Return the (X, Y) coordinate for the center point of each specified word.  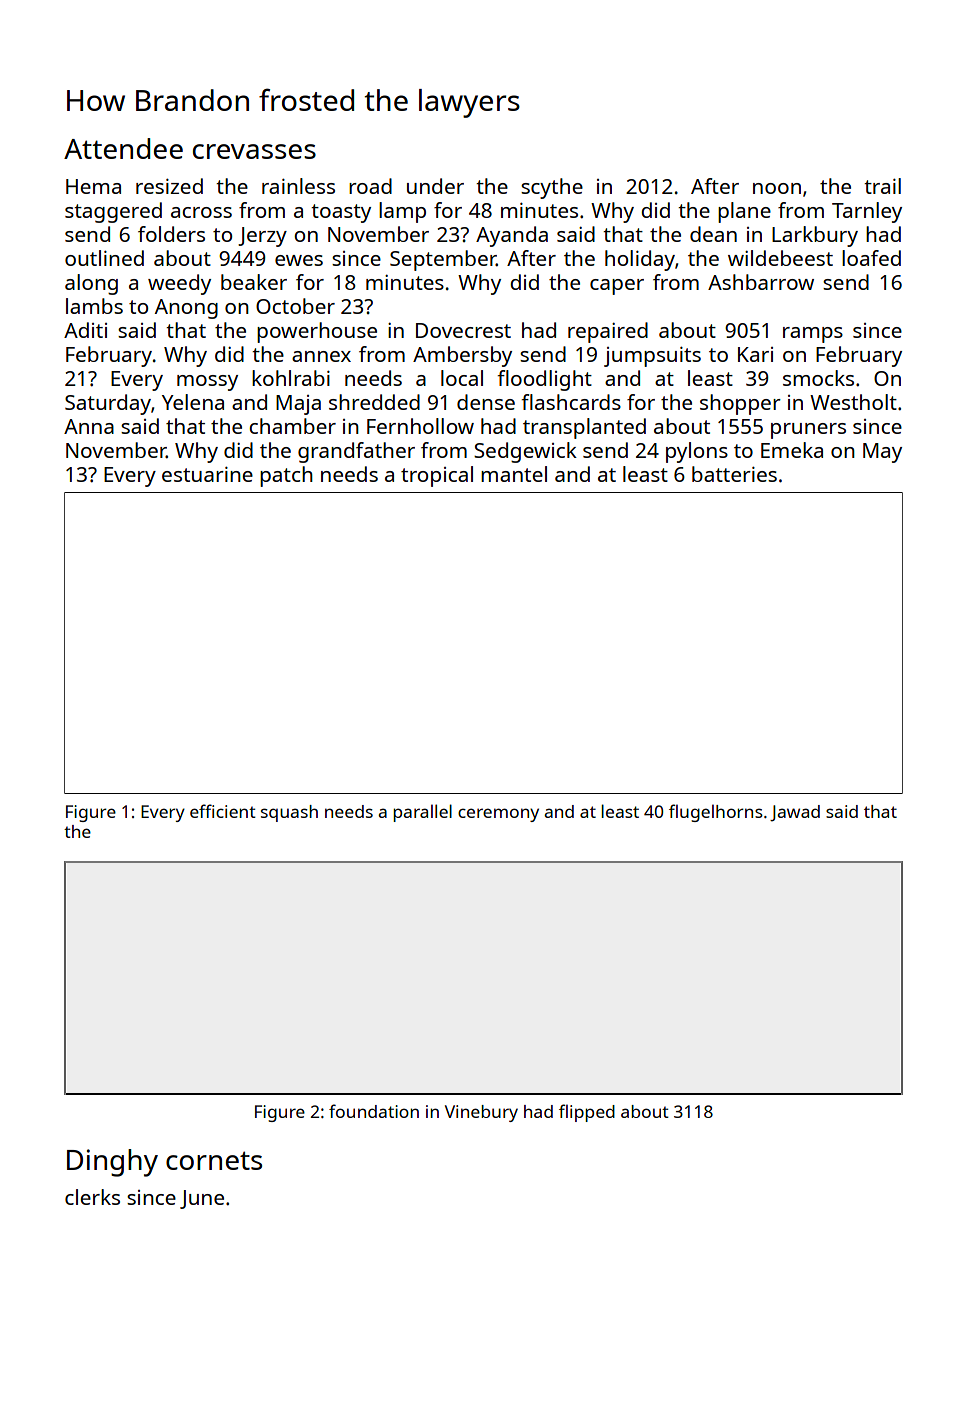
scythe (552, 188)
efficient (223, 811)
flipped (587, 1113)
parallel (422, 813)
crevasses (254, 151)
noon (777, 188)
